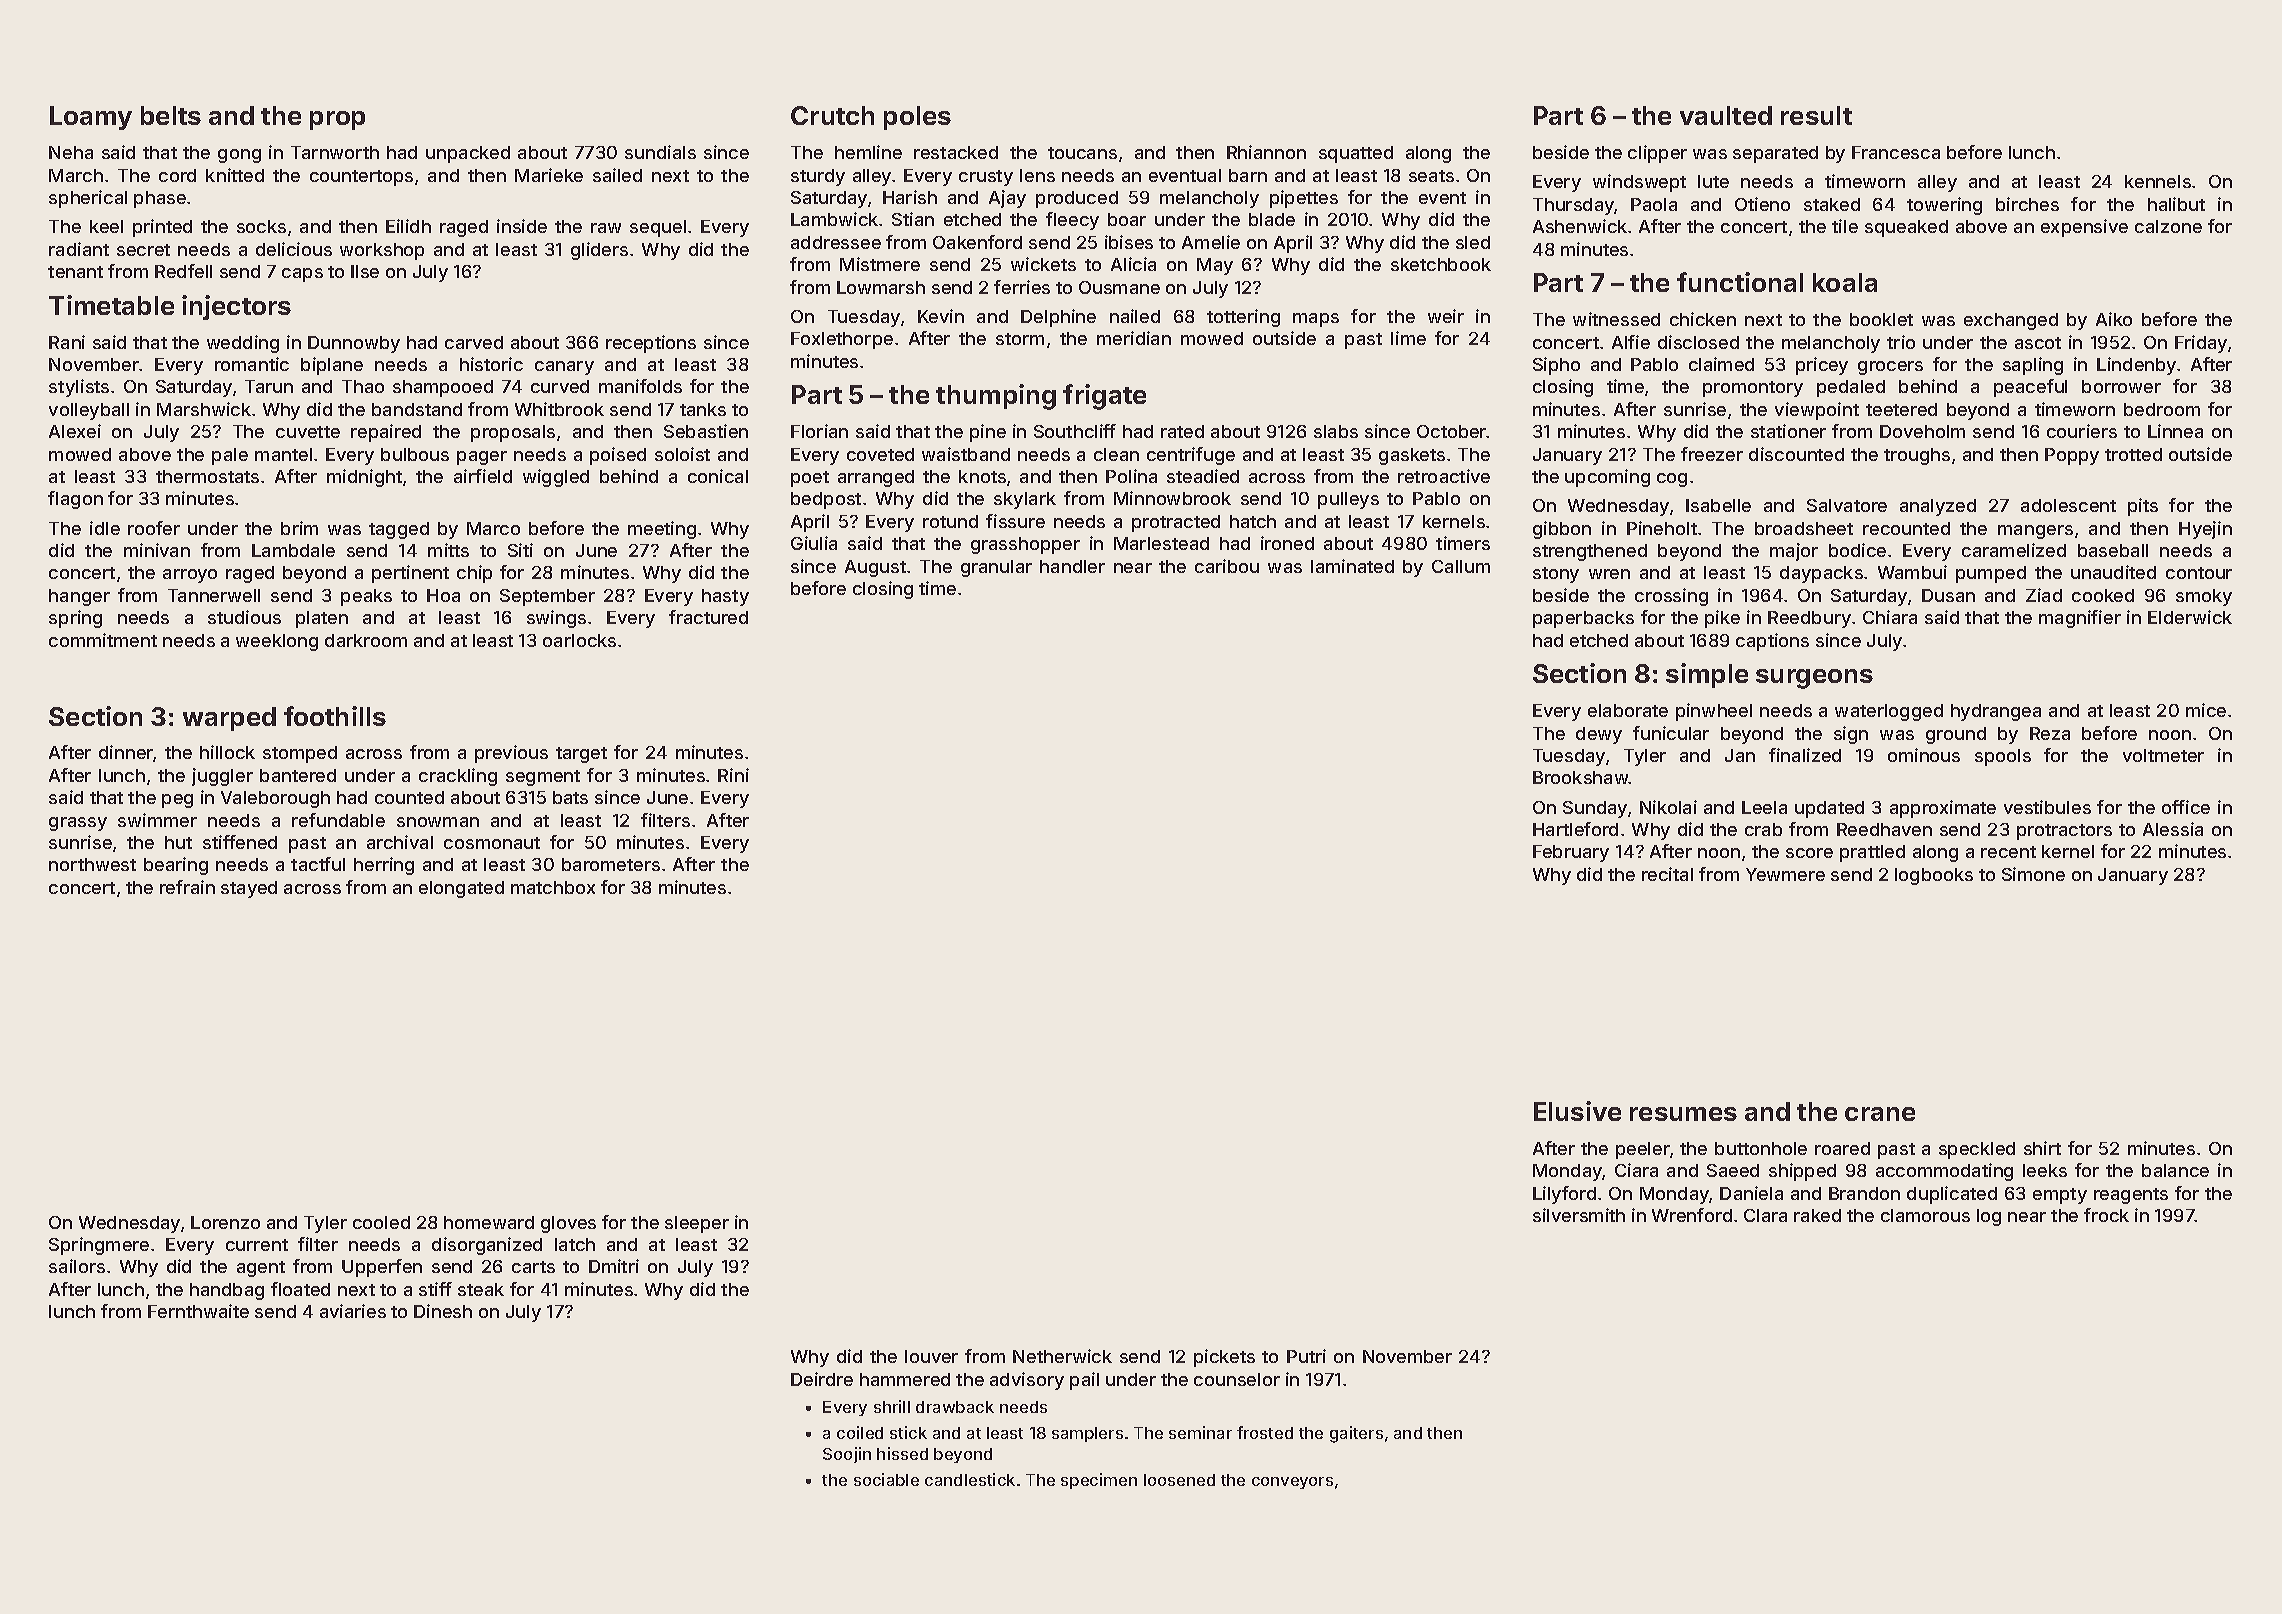 This image has height=1614, width=2282. I want to click on squatted, so click(1356, 154).
